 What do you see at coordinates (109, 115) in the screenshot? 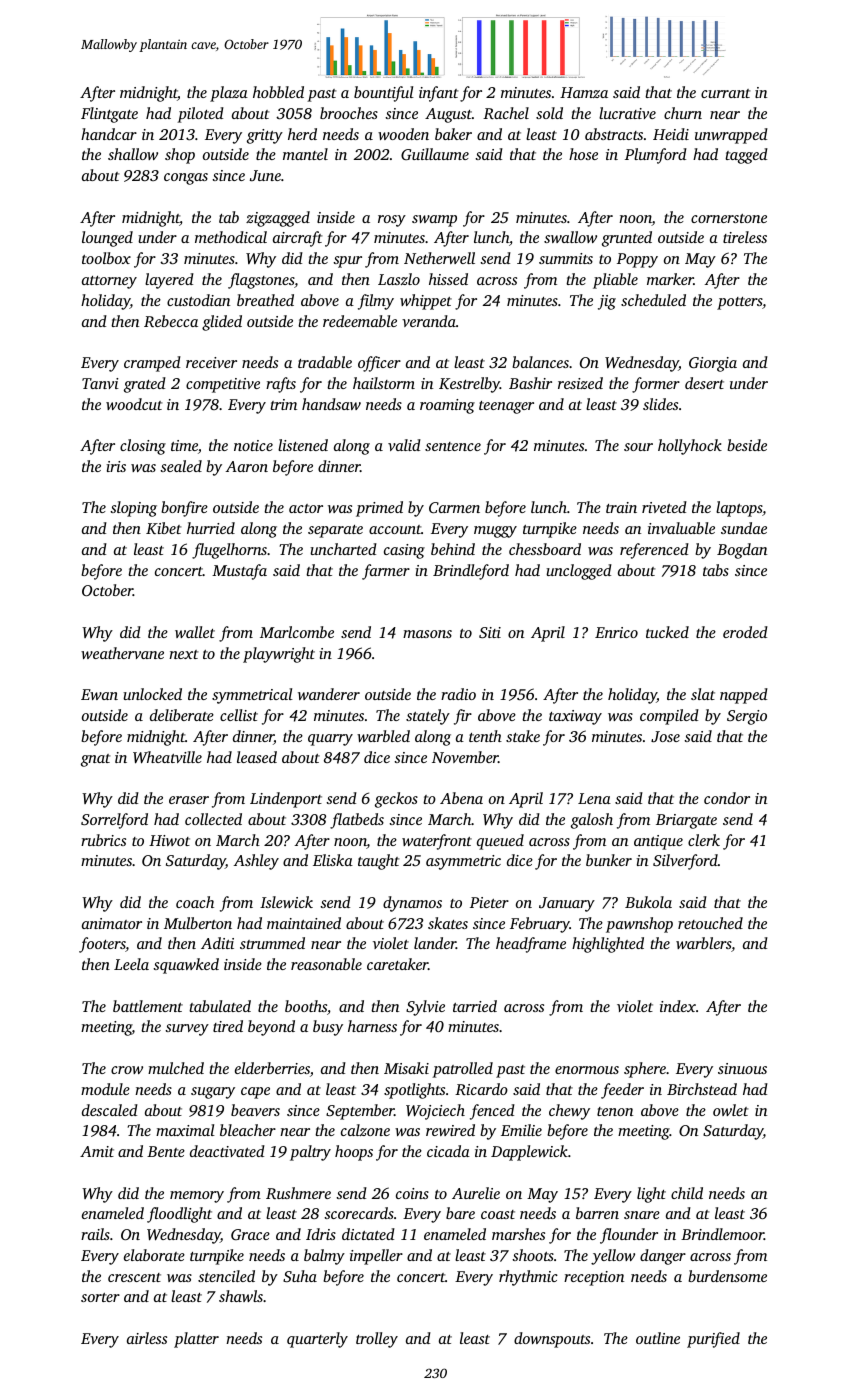
I see `Flintgate` at bounding box center [109, 115].
